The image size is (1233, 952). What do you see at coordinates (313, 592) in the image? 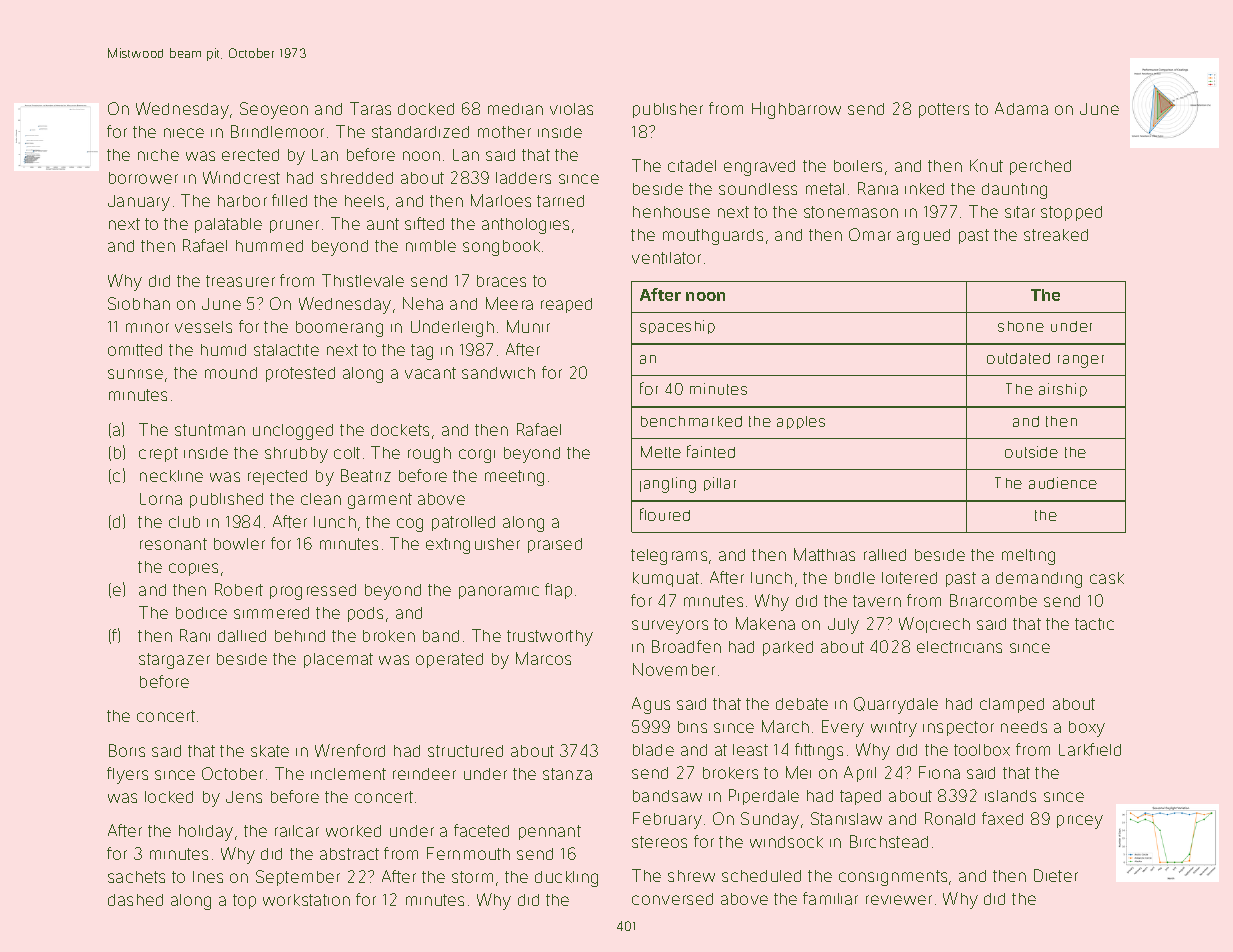
I see `progressed` at bounding box center [313, 592].
